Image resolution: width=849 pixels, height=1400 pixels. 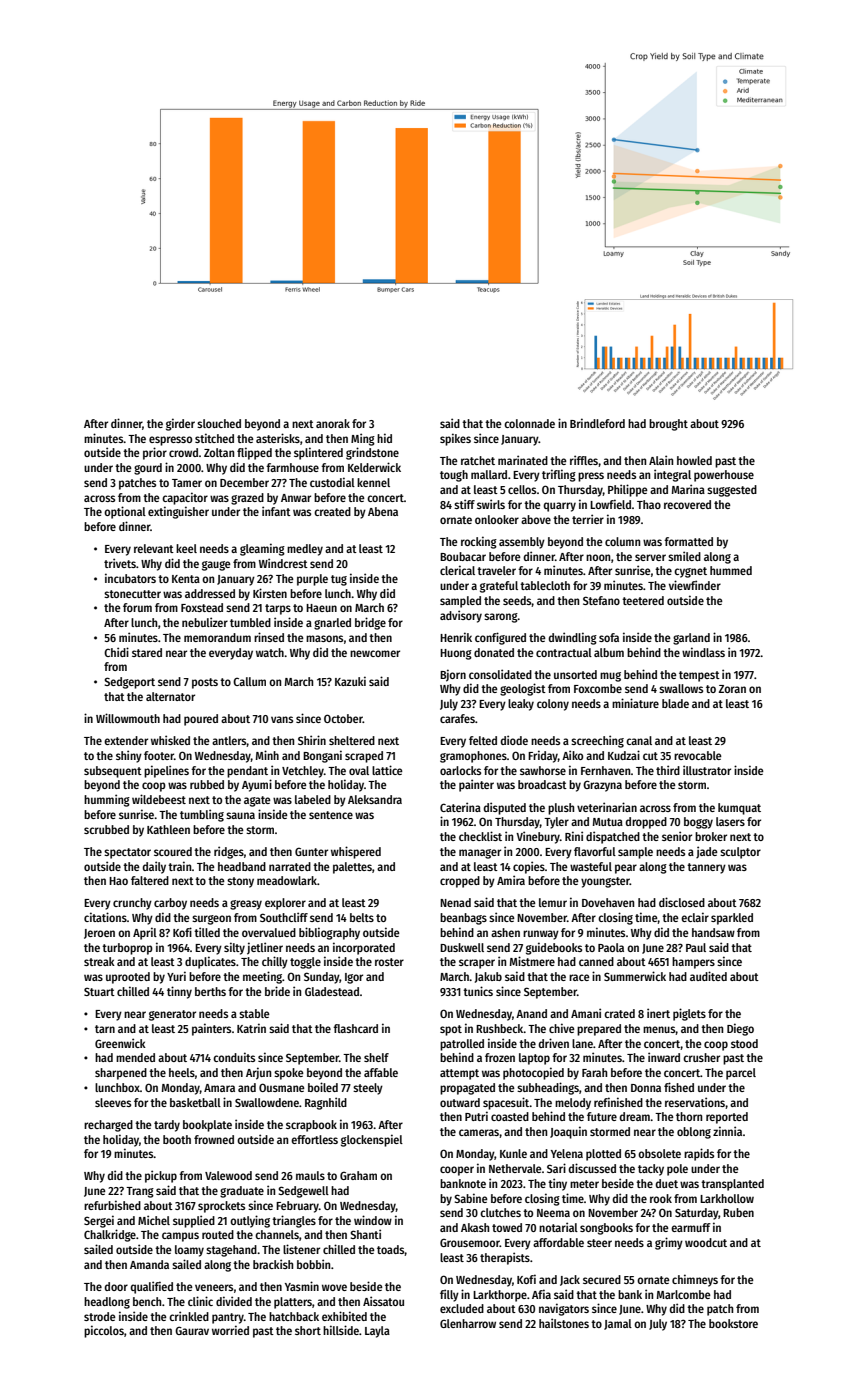 I want to click on windlass, so click(x=703, y=652).
